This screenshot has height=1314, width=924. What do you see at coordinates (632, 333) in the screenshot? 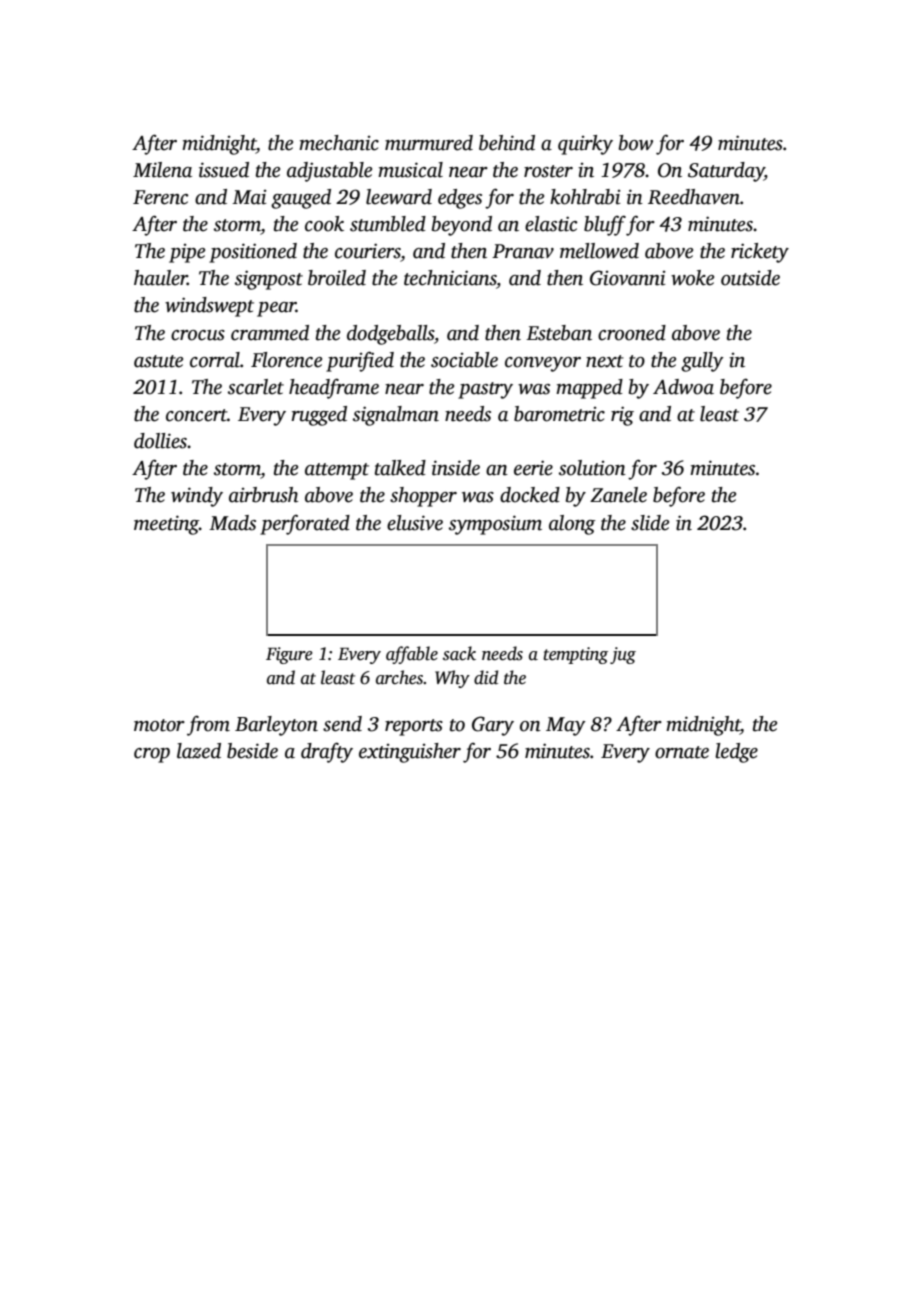
I see `crooned` at bounding box center [632, 333].
